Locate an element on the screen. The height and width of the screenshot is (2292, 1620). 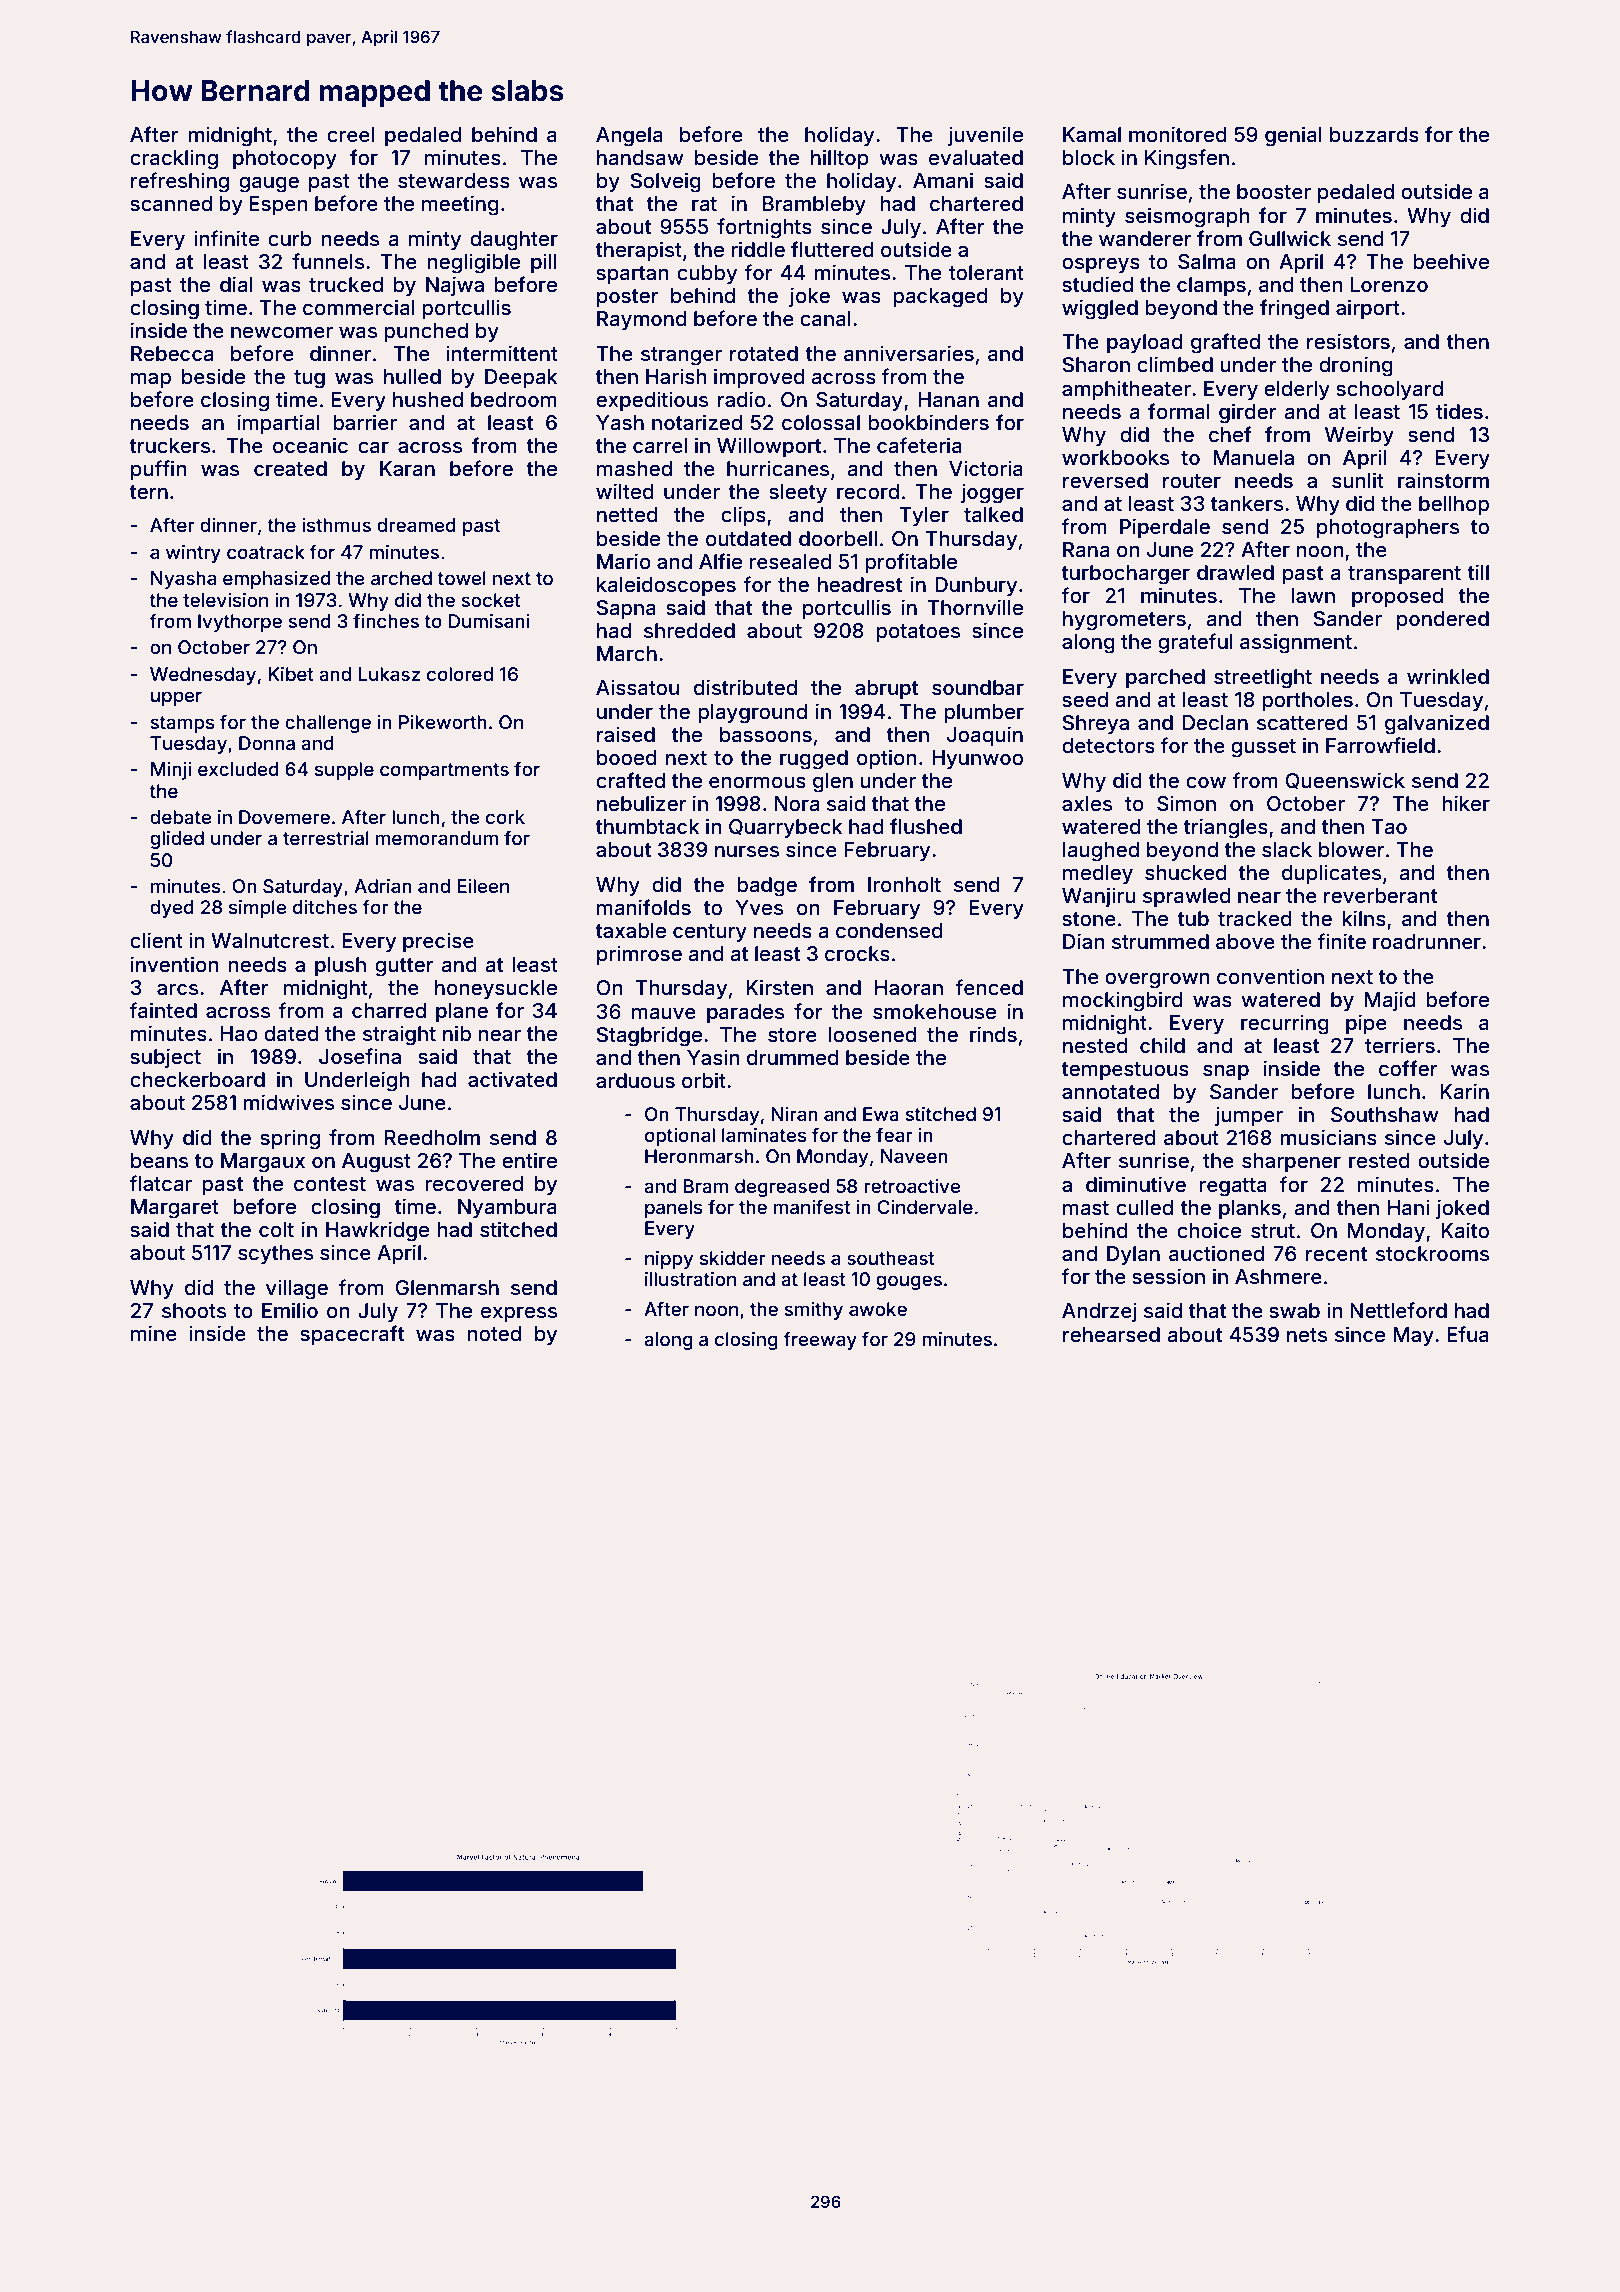
enormous is located at coordinates (757, 782).
